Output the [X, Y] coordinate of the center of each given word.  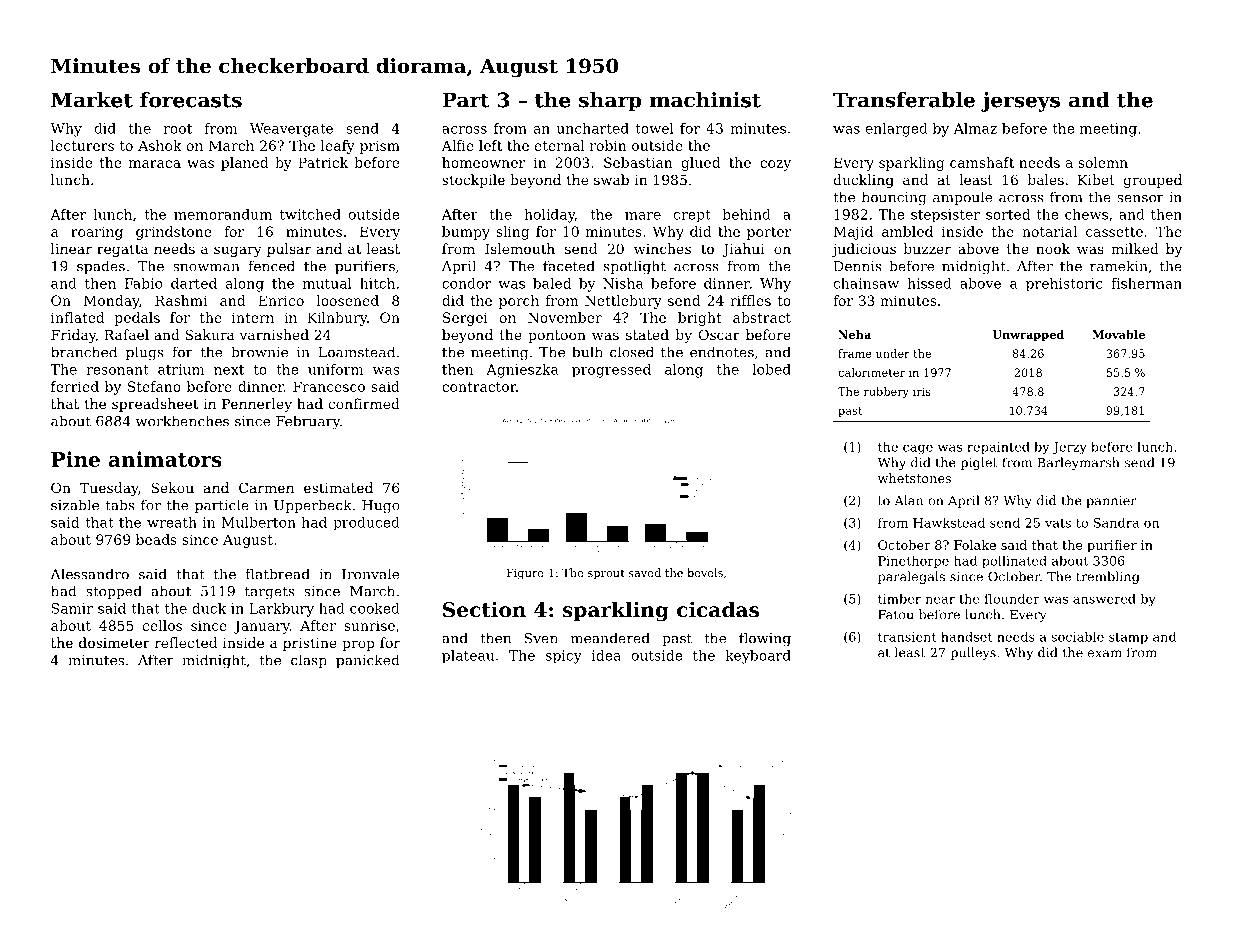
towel [654, 128]
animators [165, 459]
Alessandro [89, 574]
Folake [975, 545]
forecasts [191, 100]
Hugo [381, 507]
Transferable [904, 100]
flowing [765, 639]
